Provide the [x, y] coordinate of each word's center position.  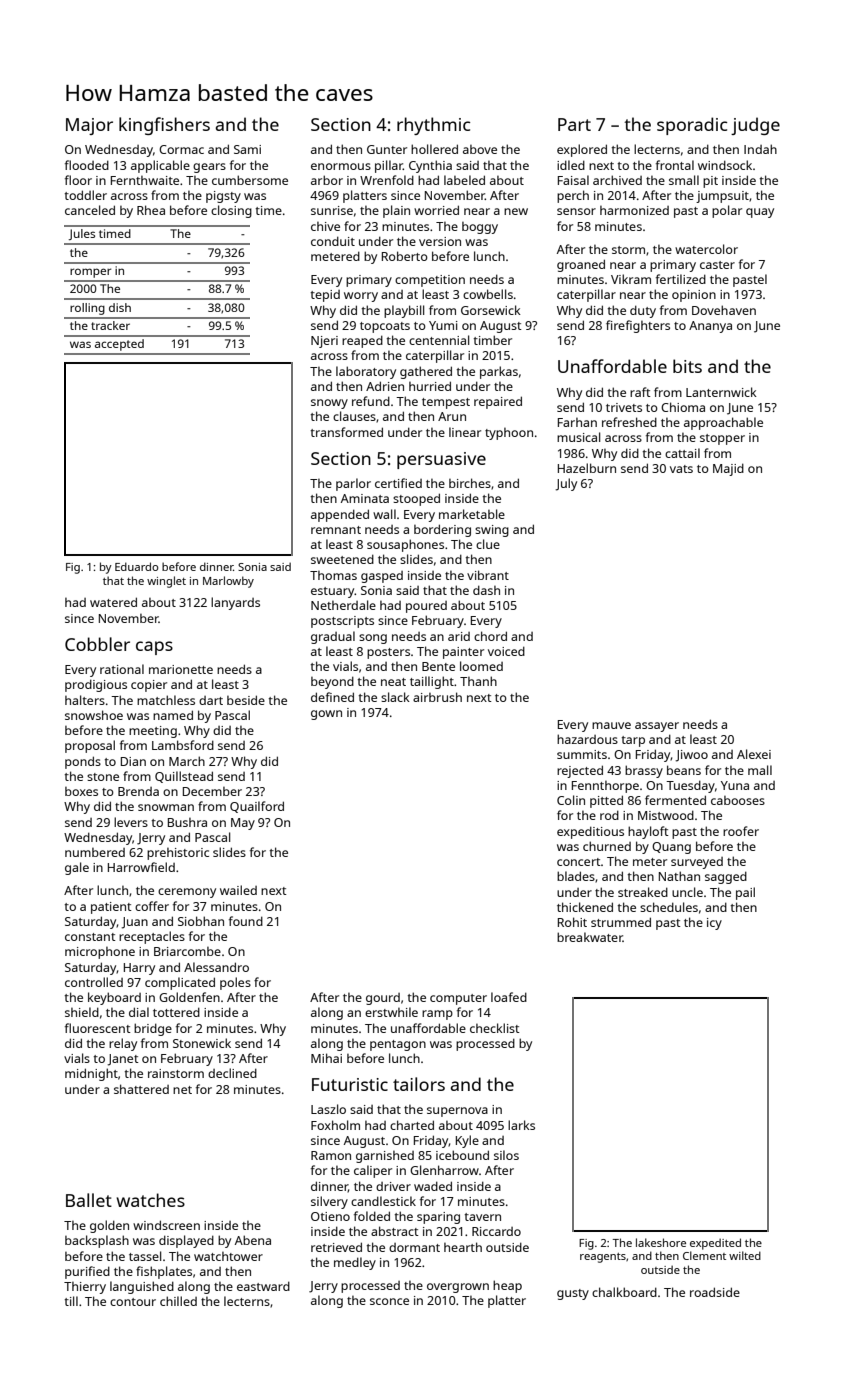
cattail [682, 453]
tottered [176, 1012]
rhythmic [433, 126]
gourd [383, 999]
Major [89, 126]
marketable [472, 514]
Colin [571, 800]
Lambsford [183, 745]
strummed [621, 922]
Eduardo [136, 566]
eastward [263, 1286]
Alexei [754, 754]
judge [755, 126]
